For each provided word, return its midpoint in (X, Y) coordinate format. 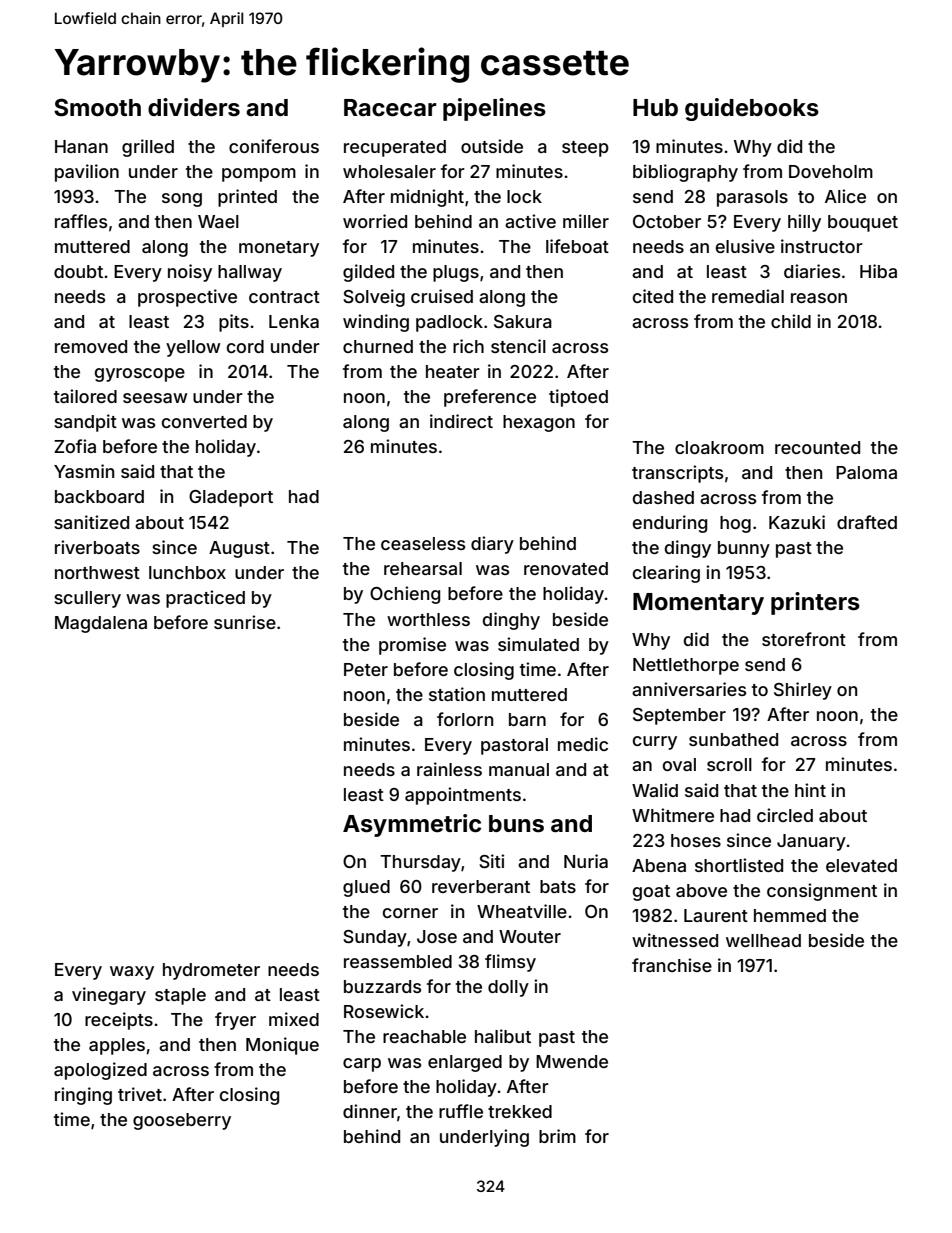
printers (815, 603)
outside (492, 146)
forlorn (465, 719)
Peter (366, 669)
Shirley (803, 691)
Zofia (75, 446)
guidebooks (752, 109)
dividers (194, 107)
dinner (370, 1111)
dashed (663, 497)
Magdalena (101, 624)
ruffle (461, 1111)
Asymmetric (412, 825)
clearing (666, 574)
